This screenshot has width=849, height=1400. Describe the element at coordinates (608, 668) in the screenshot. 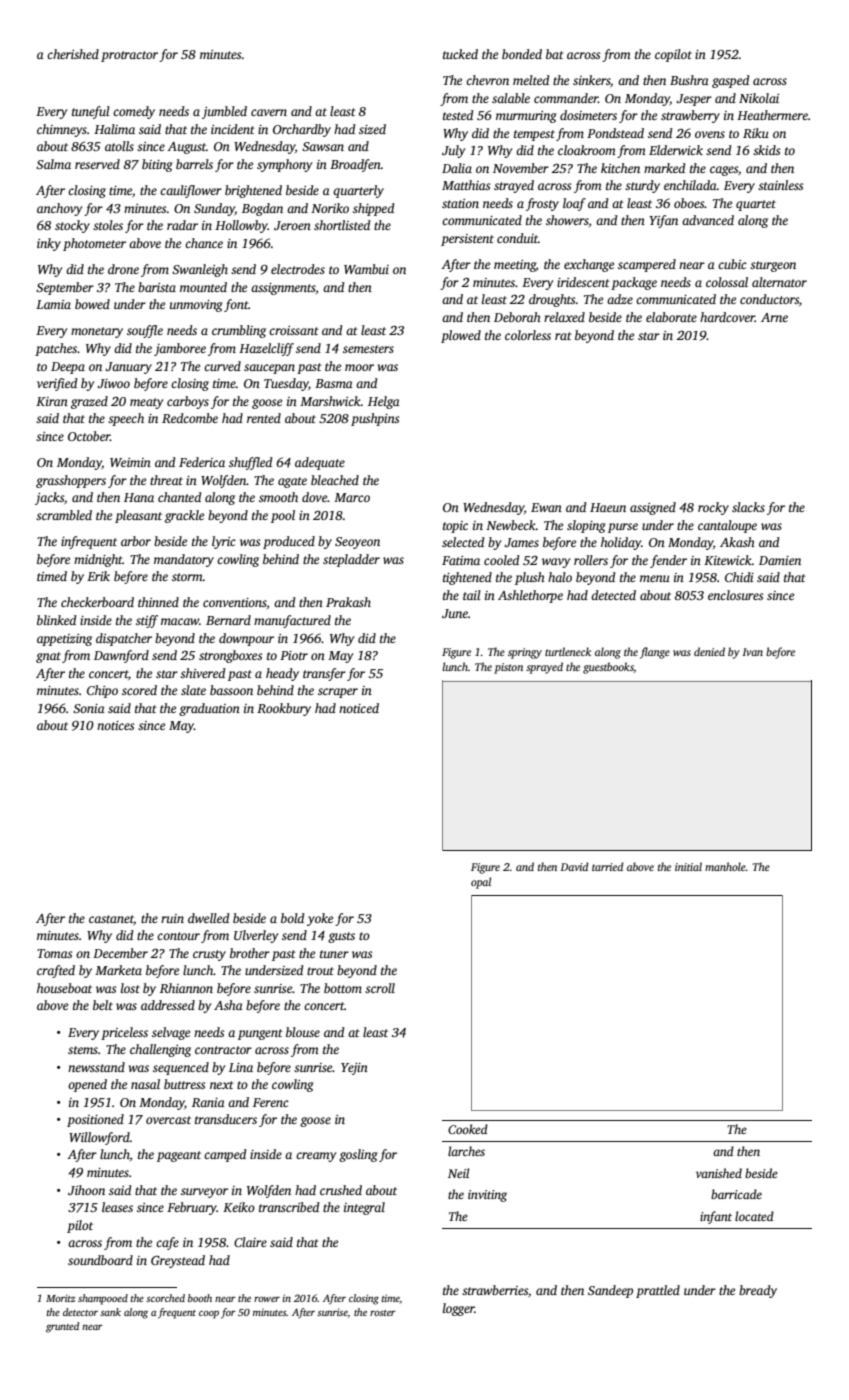

I see `guestbooks` at that location.
